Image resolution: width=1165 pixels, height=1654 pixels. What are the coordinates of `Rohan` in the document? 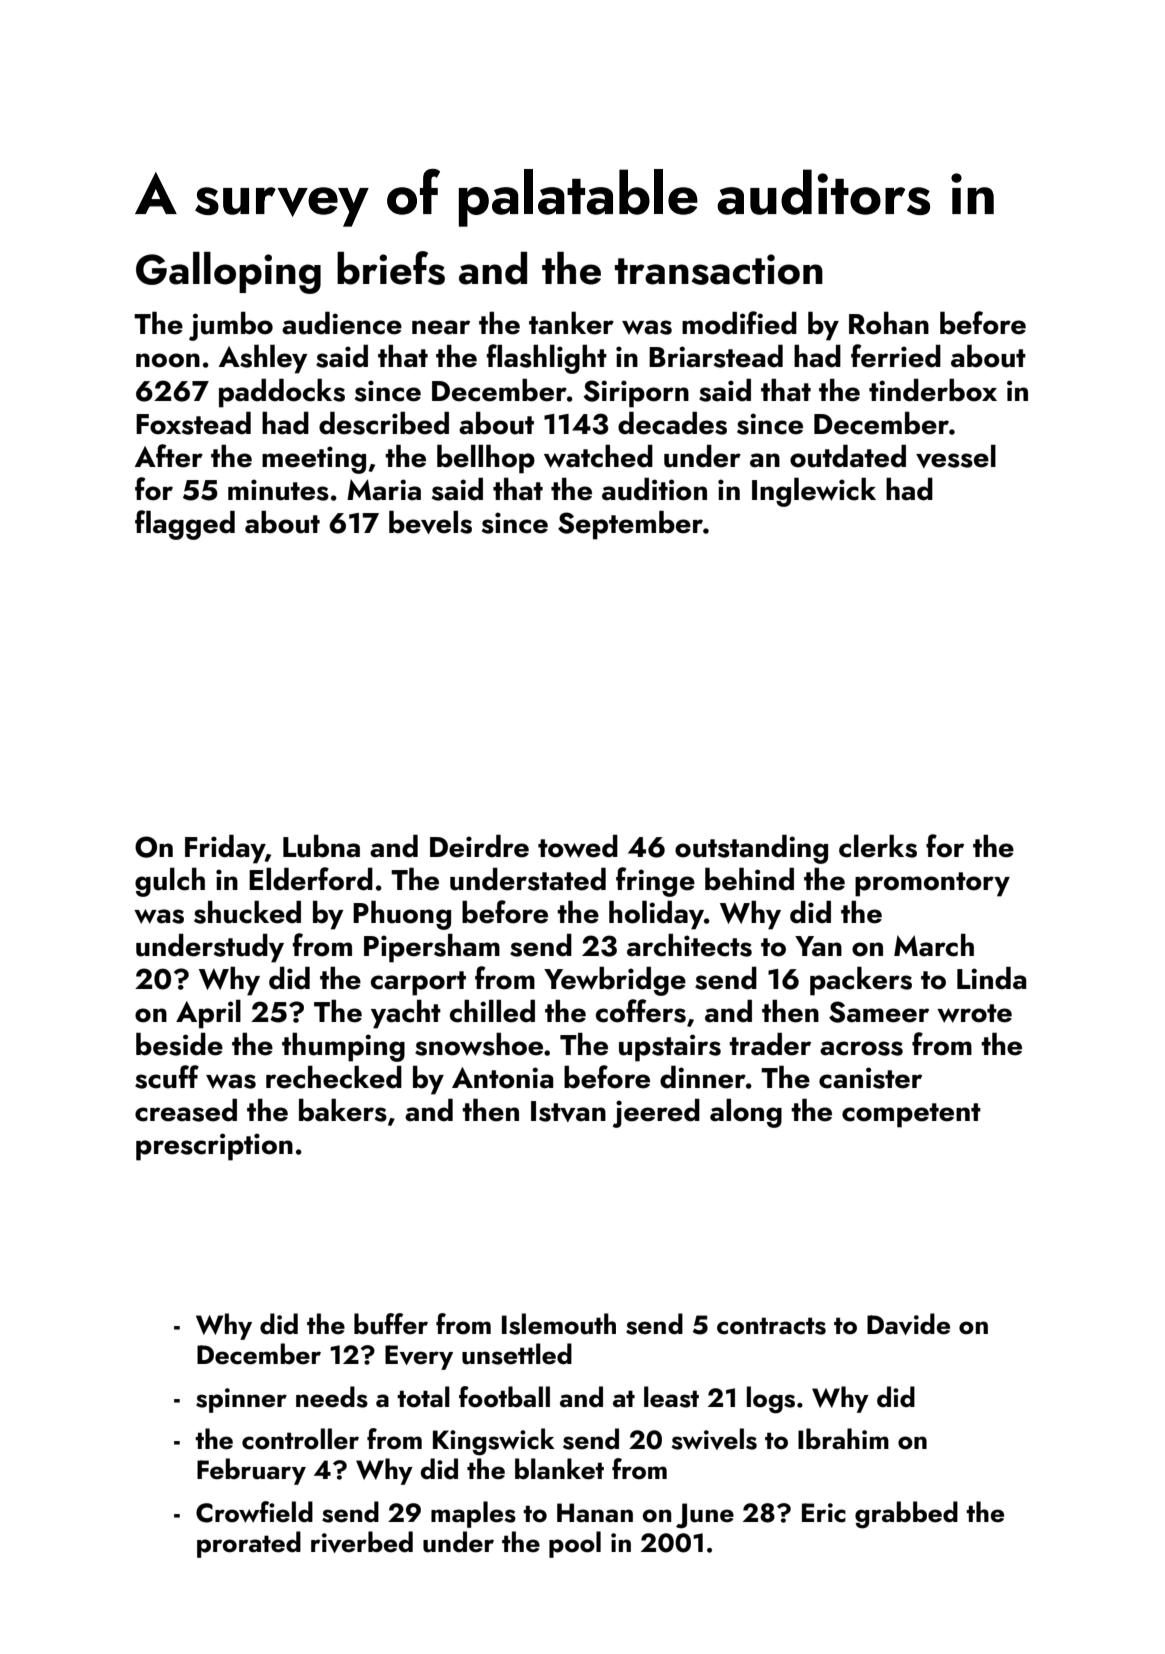 It's located at (889, 323).
